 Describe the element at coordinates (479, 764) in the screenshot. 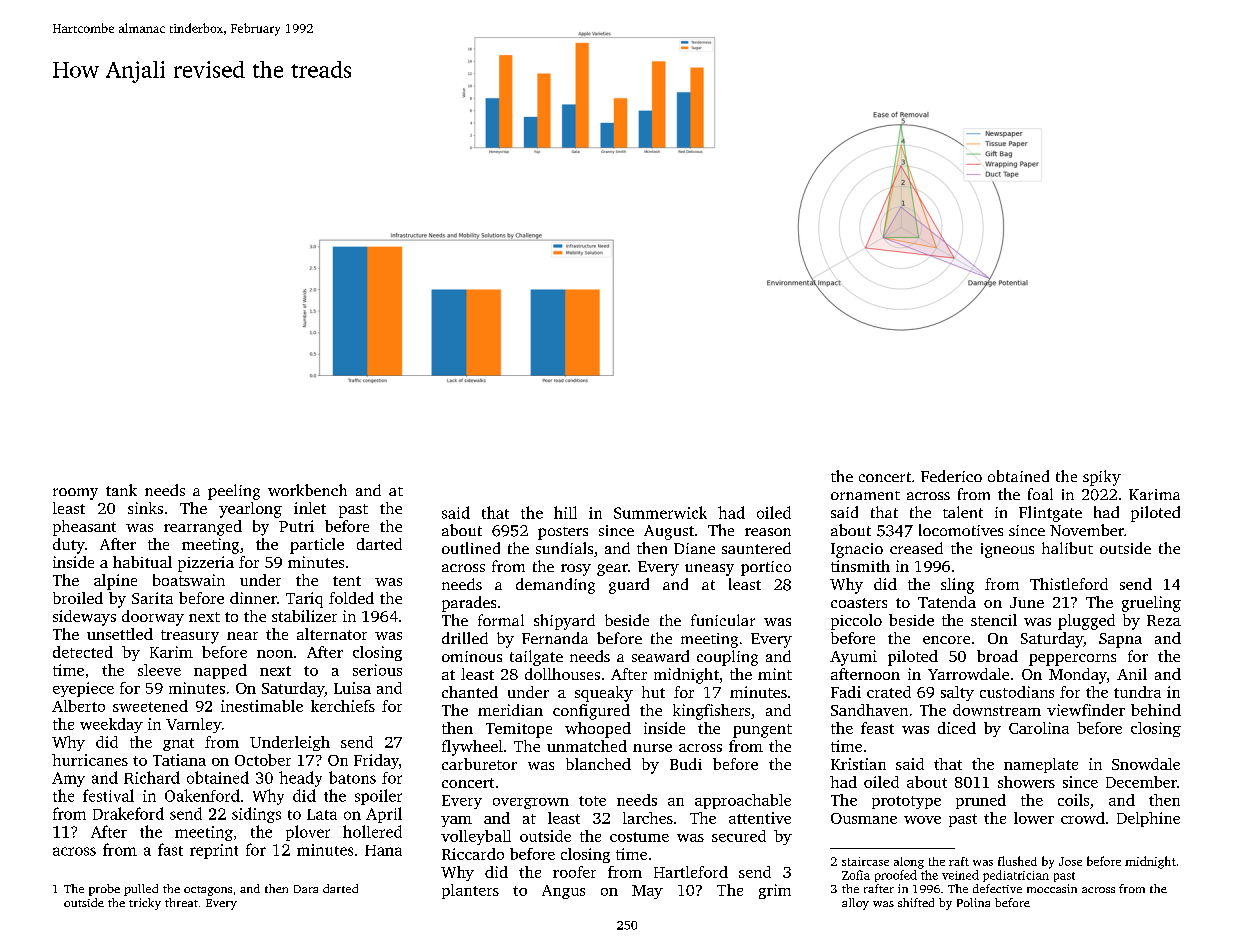

I see `carburetor` at that location.
